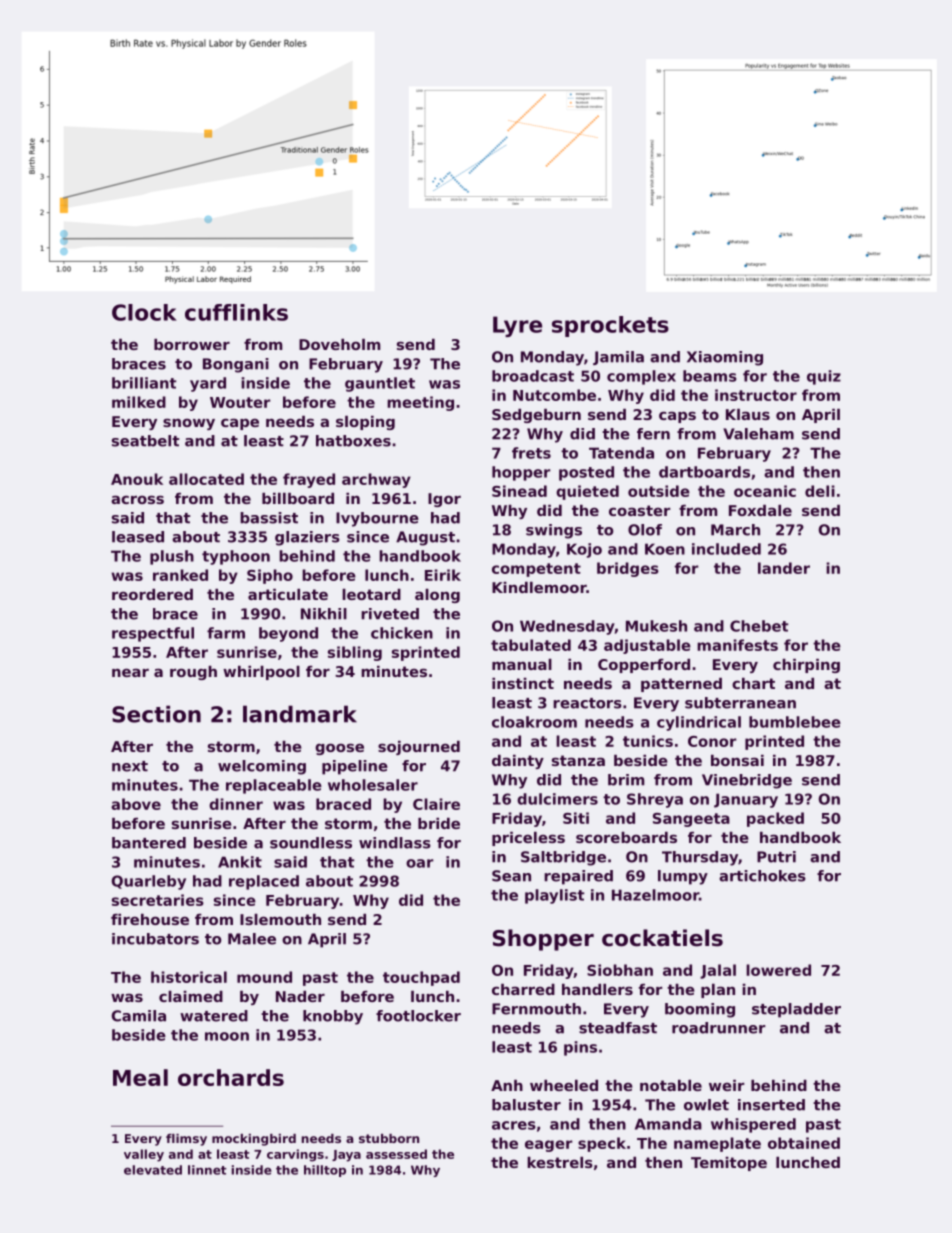  I want to click on Valeham, so click(758, 434).
